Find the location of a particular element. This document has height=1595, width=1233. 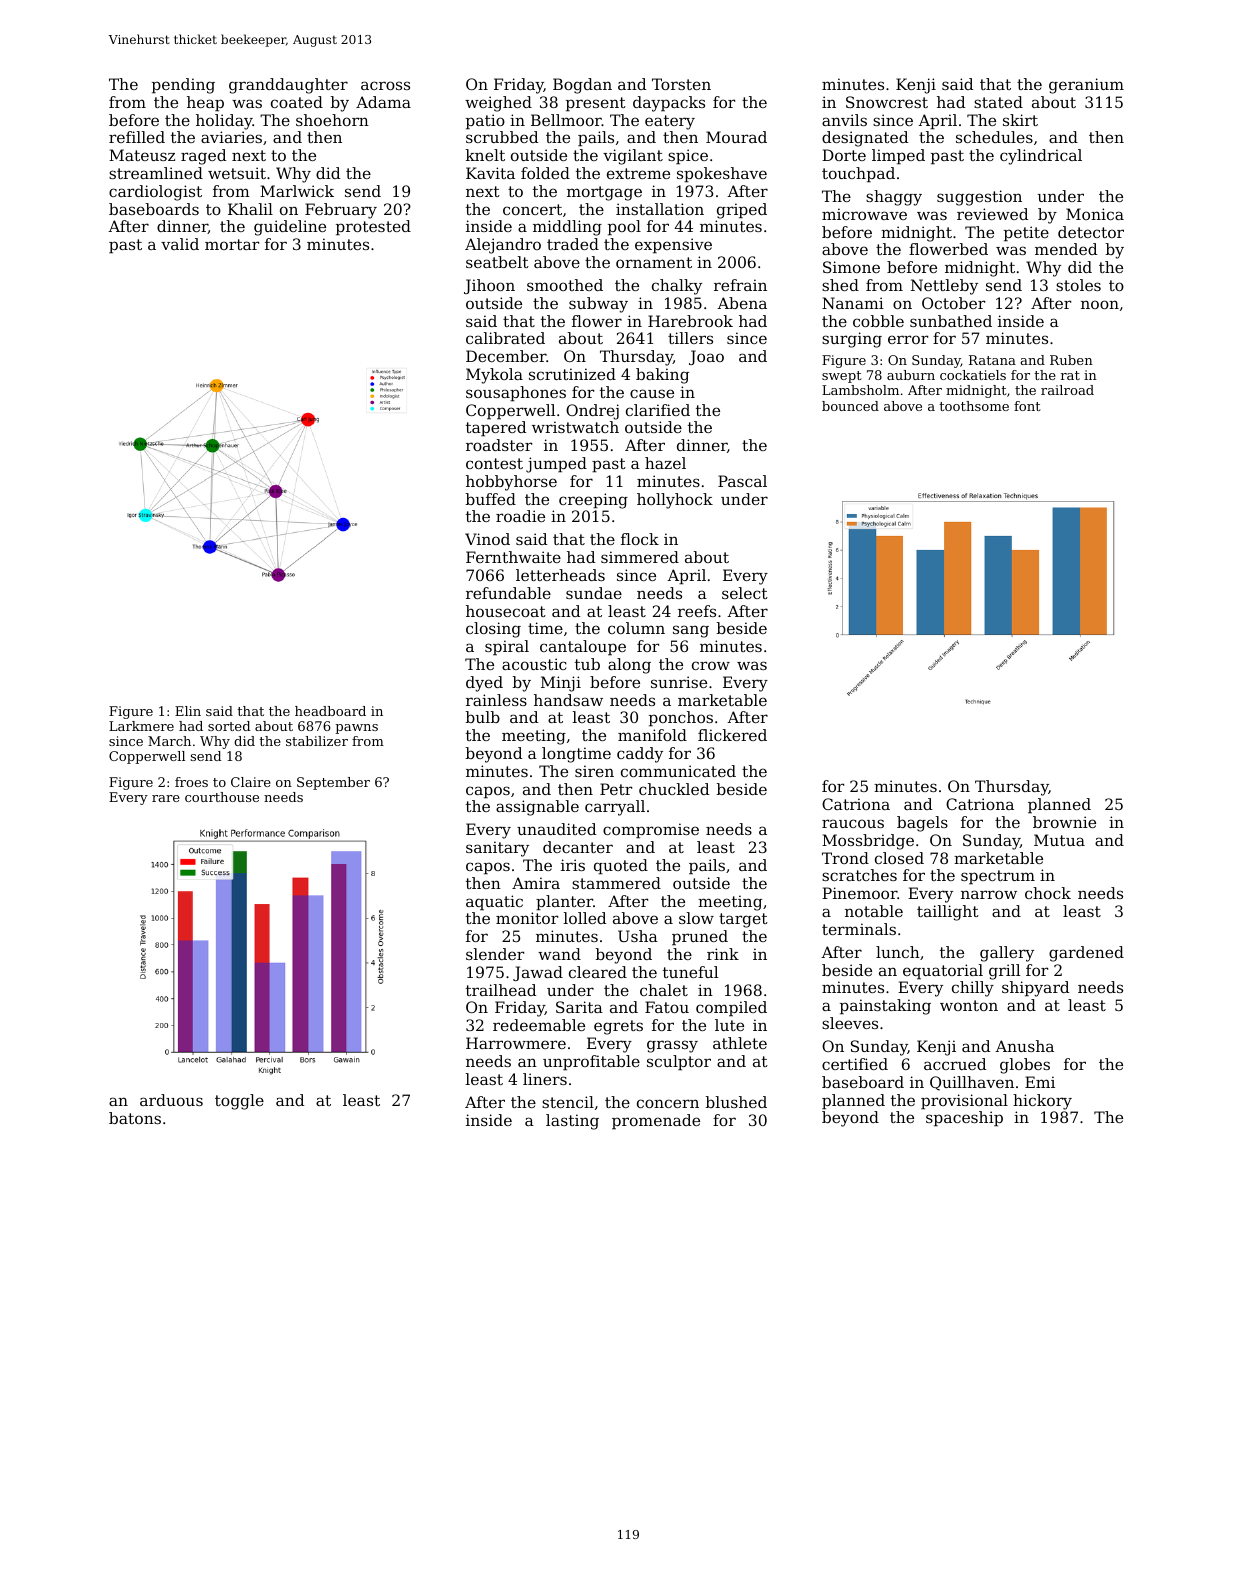

suggestion is located at coordinates (979, 198).
